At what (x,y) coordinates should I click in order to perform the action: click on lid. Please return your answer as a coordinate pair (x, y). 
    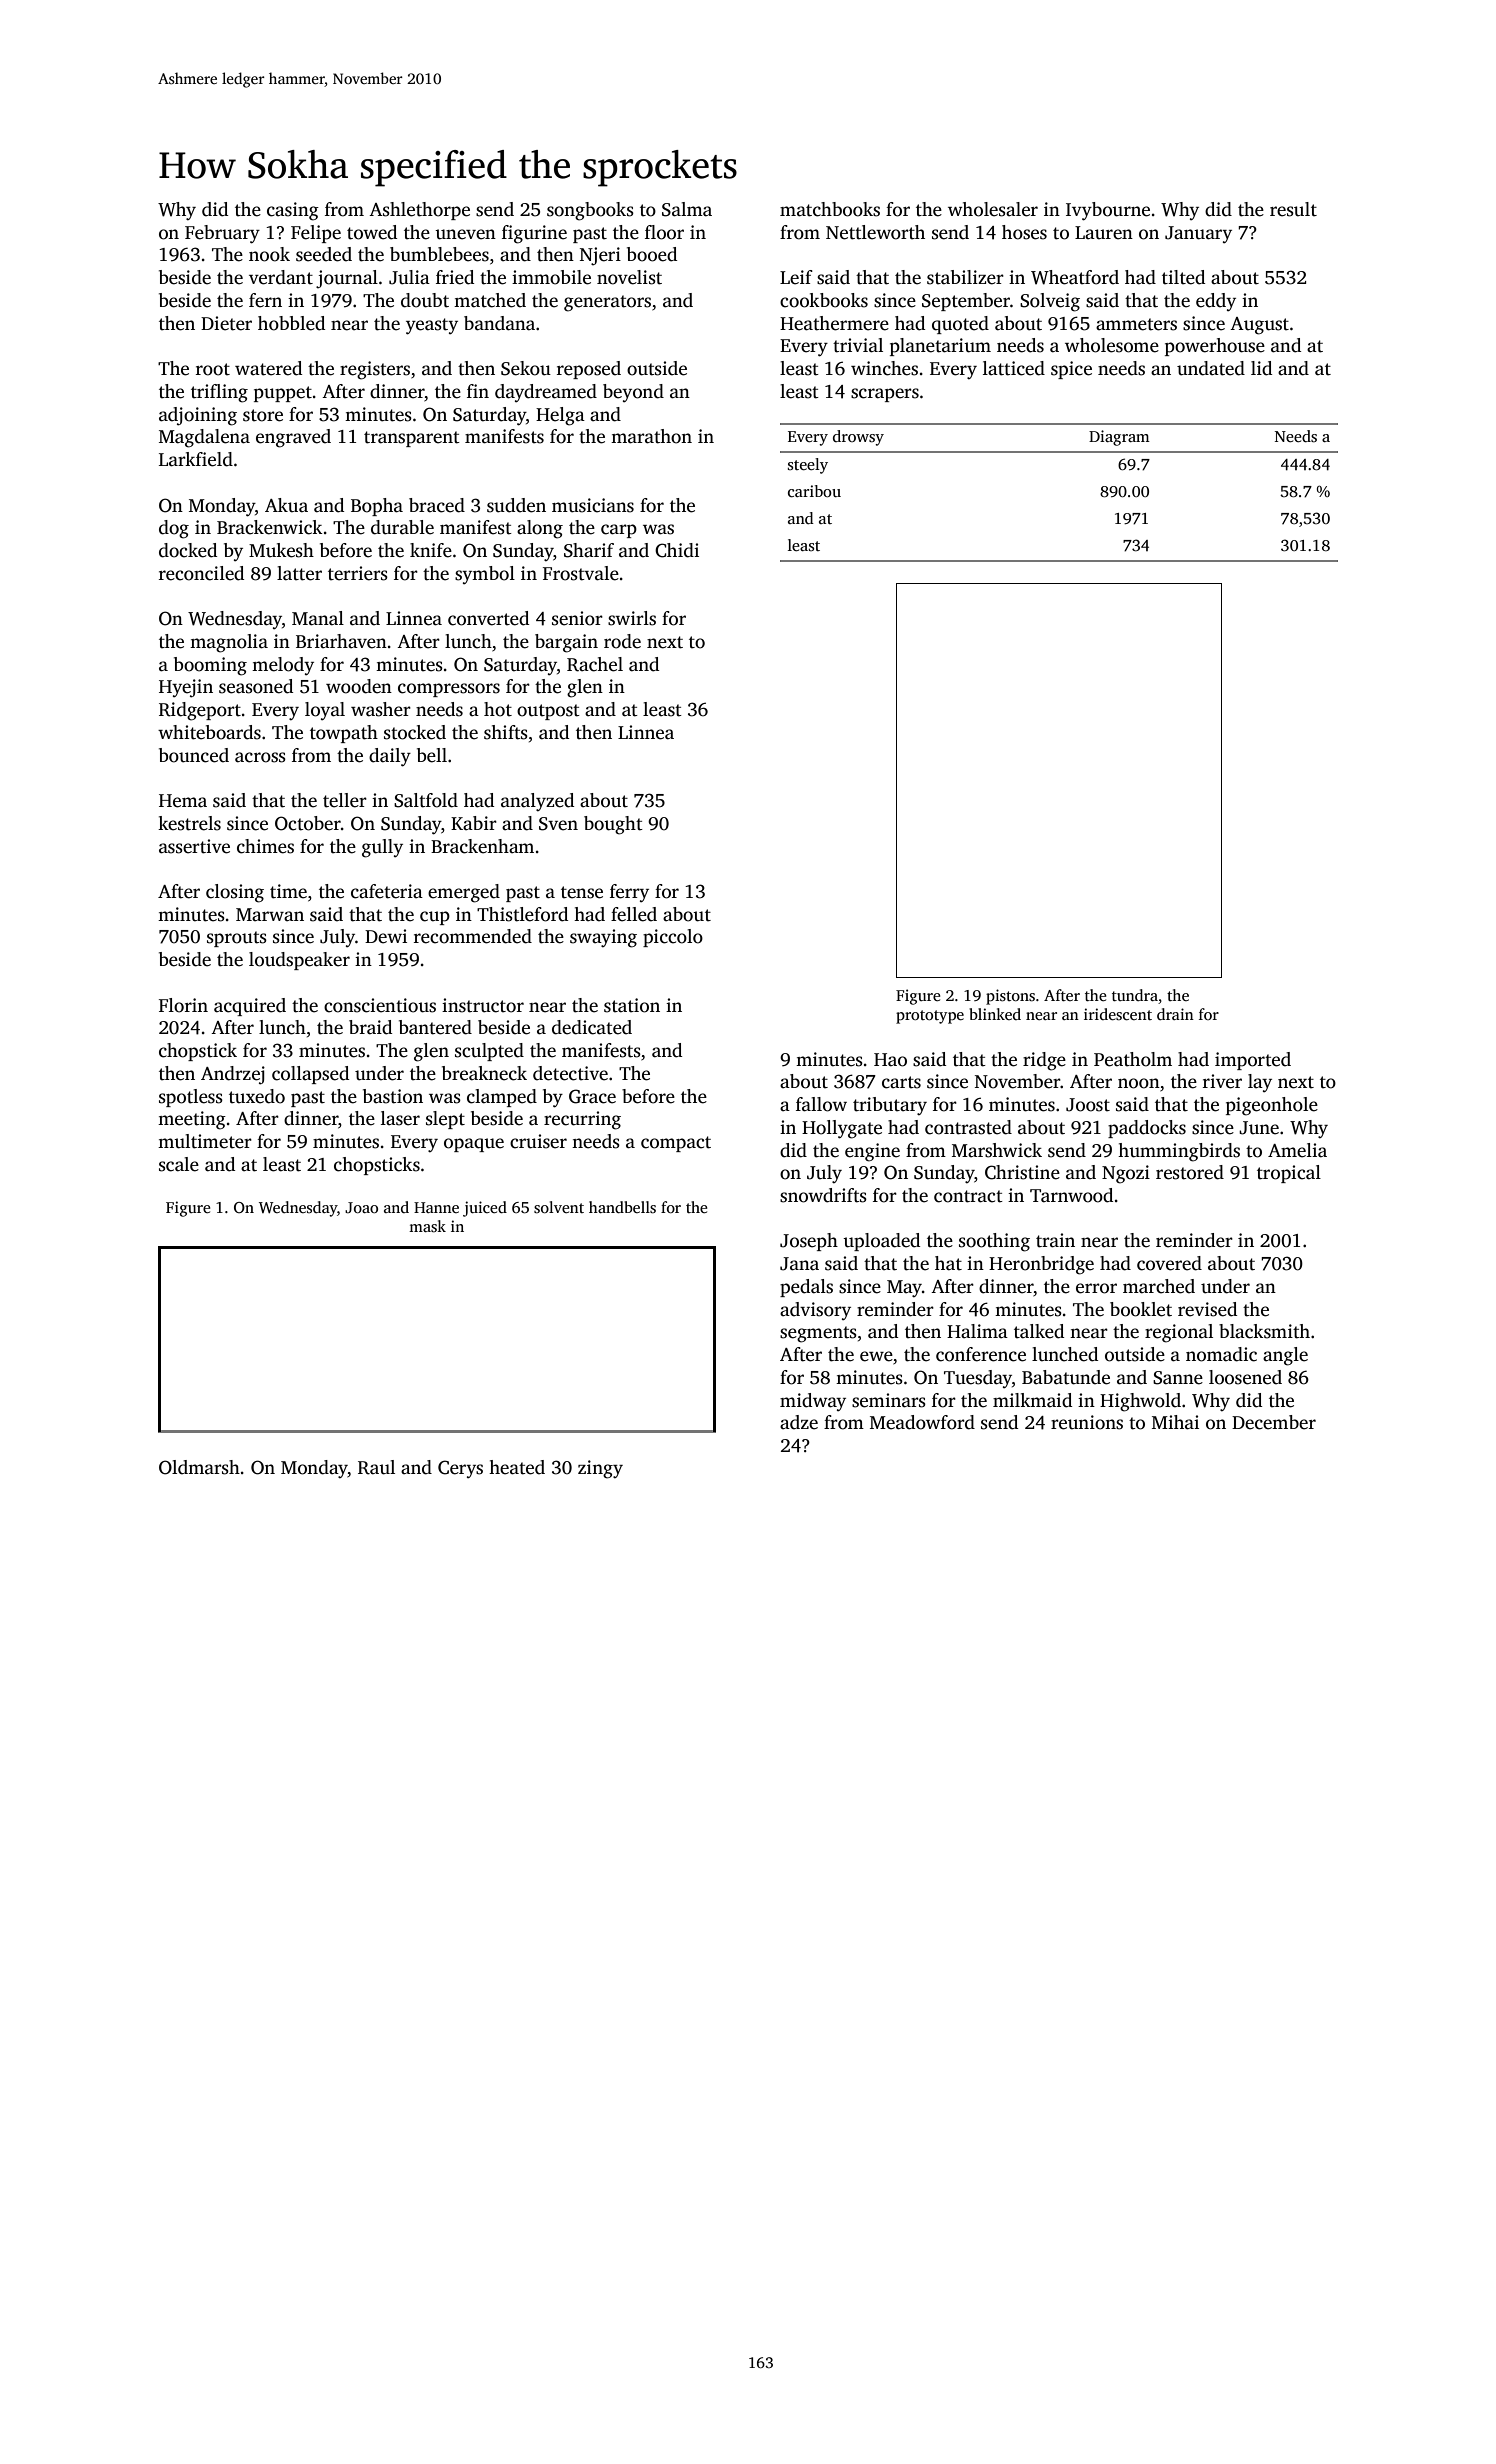
    Looking at the image, I should click on (1261, 368).
